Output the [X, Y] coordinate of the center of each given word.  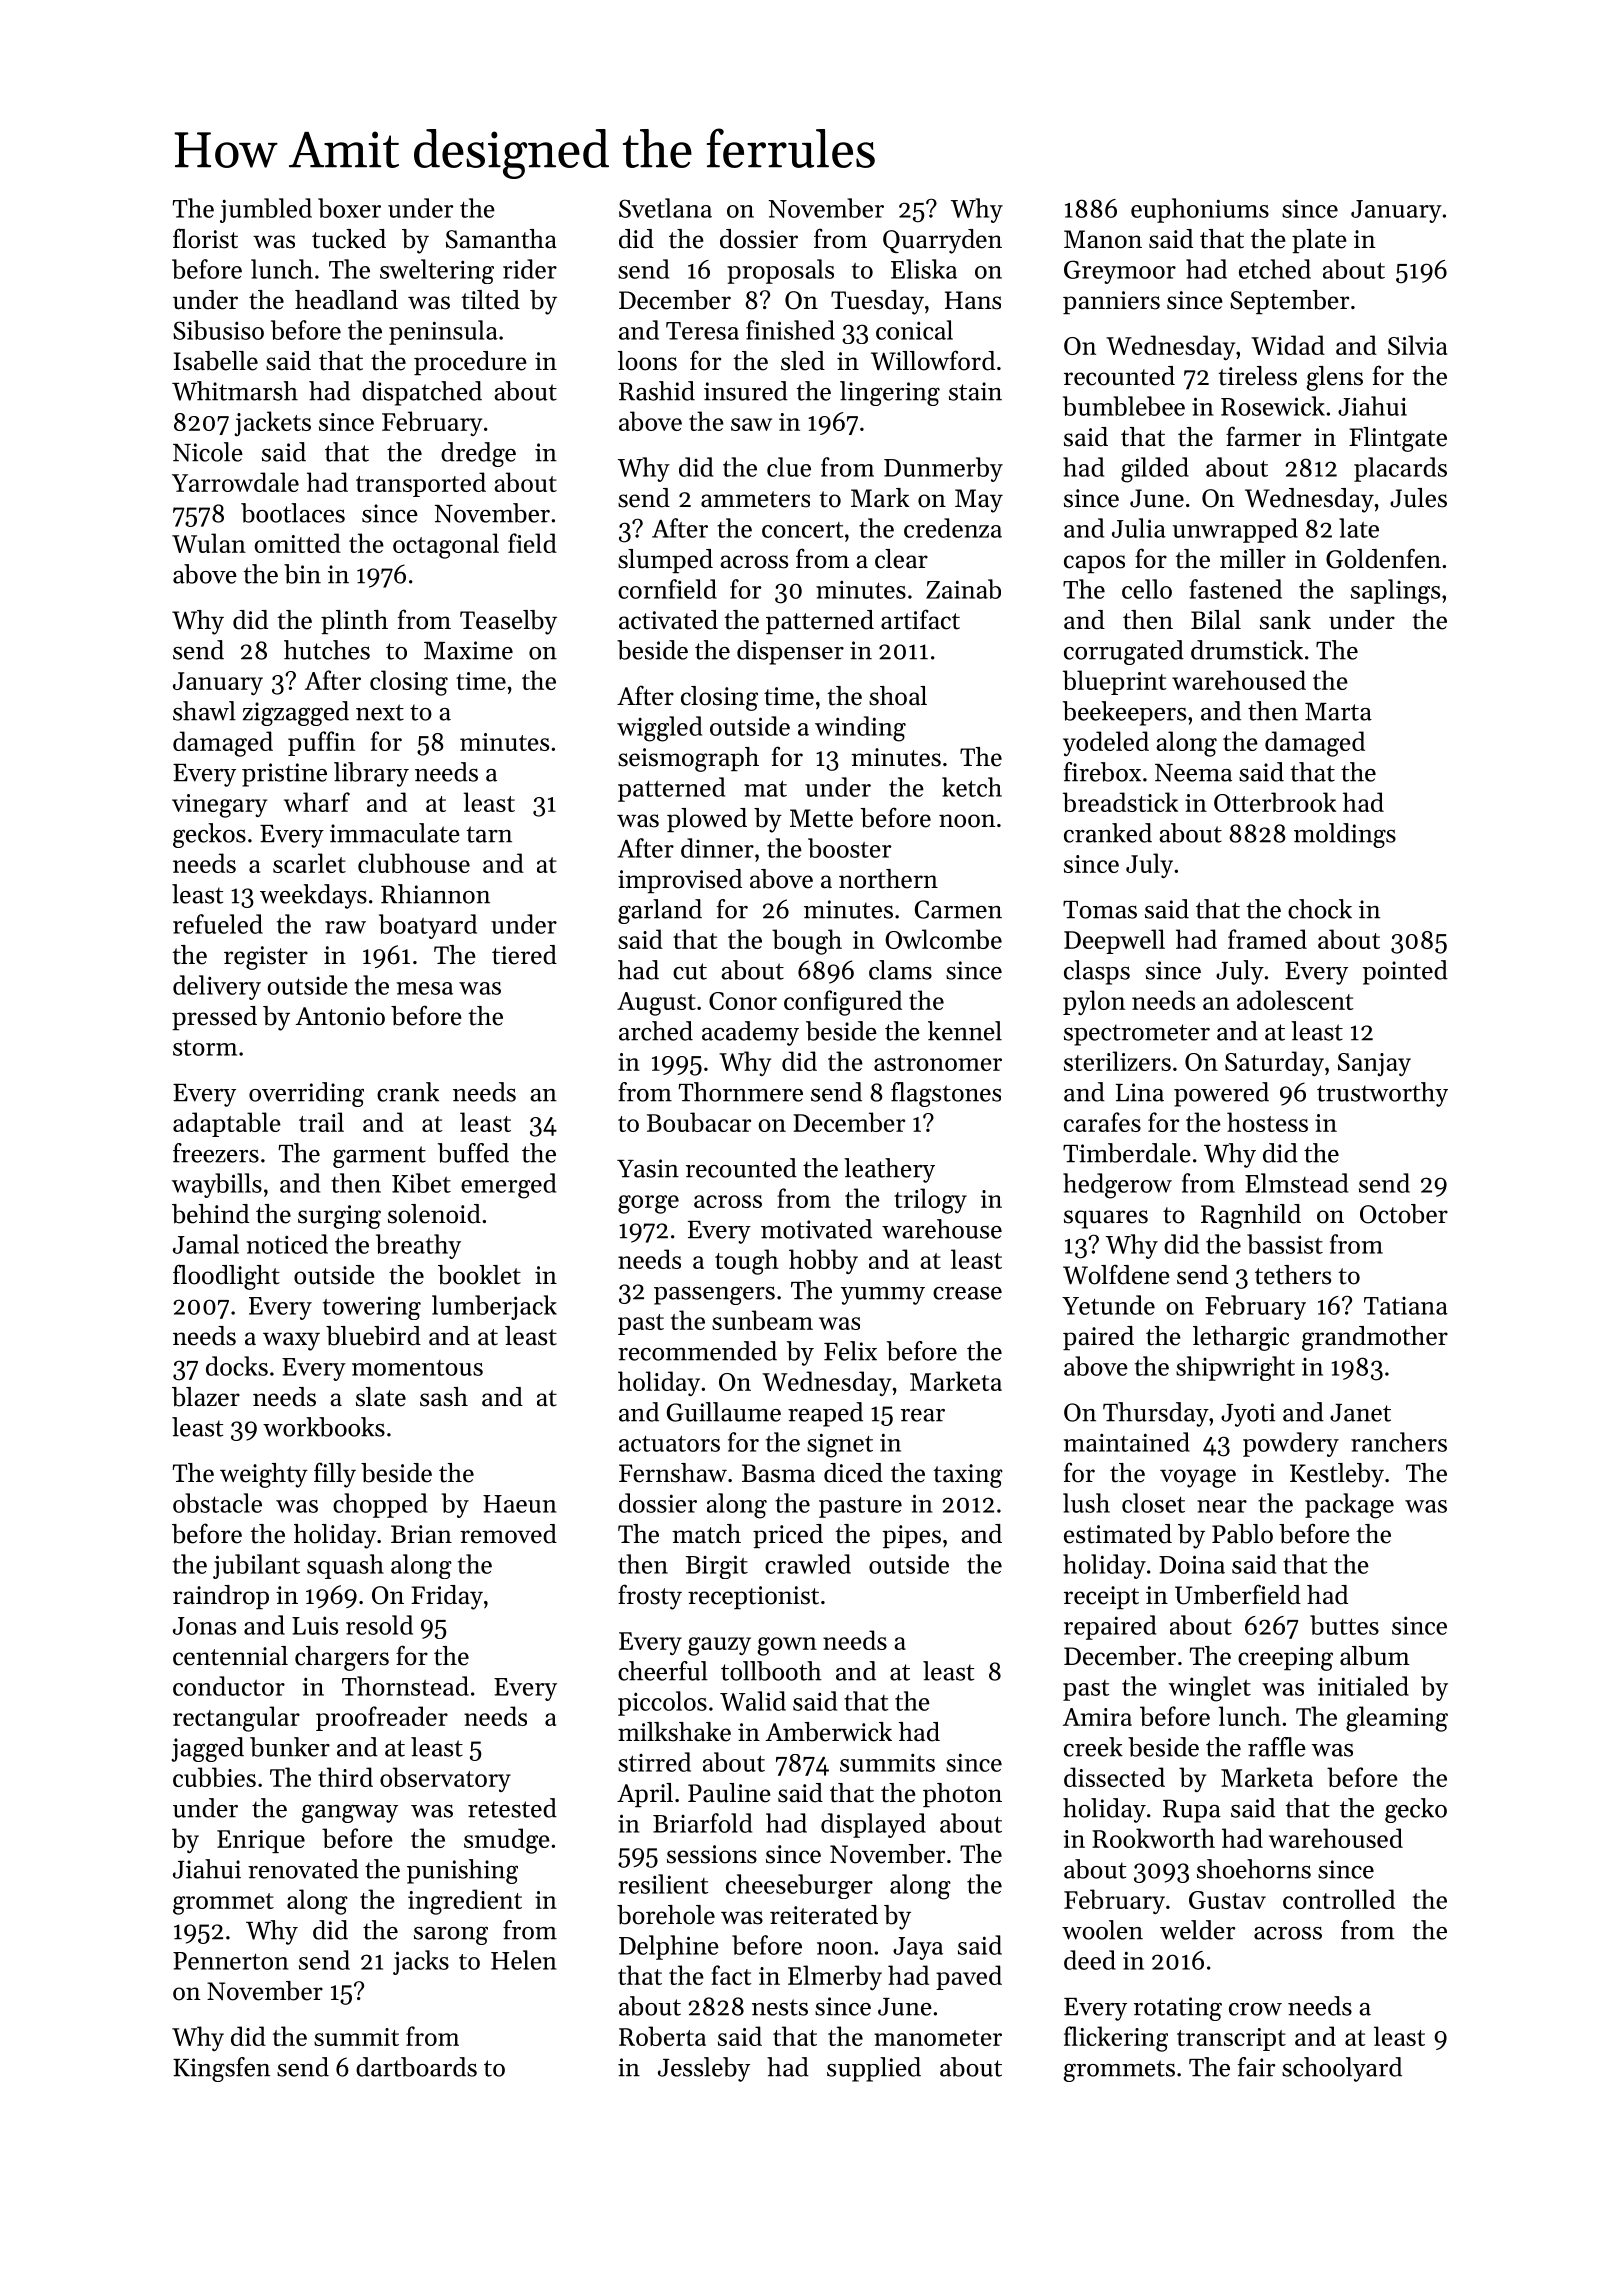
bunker [290, 1747]
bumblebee [1124, 406]
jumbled [266, 210]
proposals [780, 271]
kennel [965, 1031]
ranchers [1399, 1442]
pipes [911, 1536]
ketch [972, 787]
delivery [217, 987]
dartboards [416, 2067]
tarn [489, 834]
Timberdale [1127, 1153]
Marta [1338, 712]
